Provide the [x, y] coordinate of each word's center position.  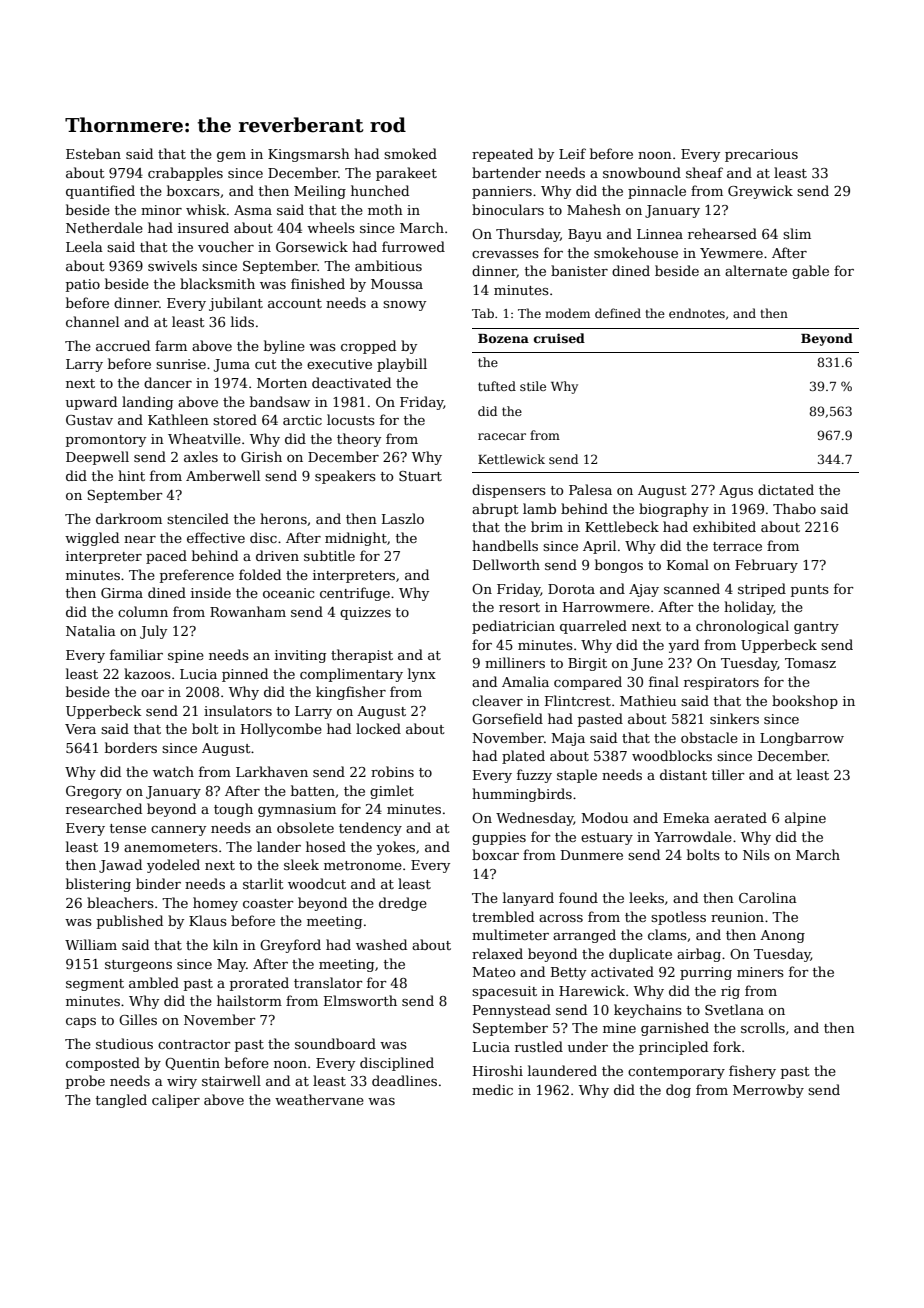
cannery [178, 831]
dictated [786, 489]
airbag [699, 955]
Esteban [93, 153]
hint [131, 475]
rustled [539, 1046]
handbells [505, 545]
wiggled [92, 539]
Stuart [420, 476]
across [561, 918]
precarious [761, 155]
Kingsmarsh [309, 155]
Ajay [644, 590]
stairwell [231, 1080]
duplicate [640, 955]
